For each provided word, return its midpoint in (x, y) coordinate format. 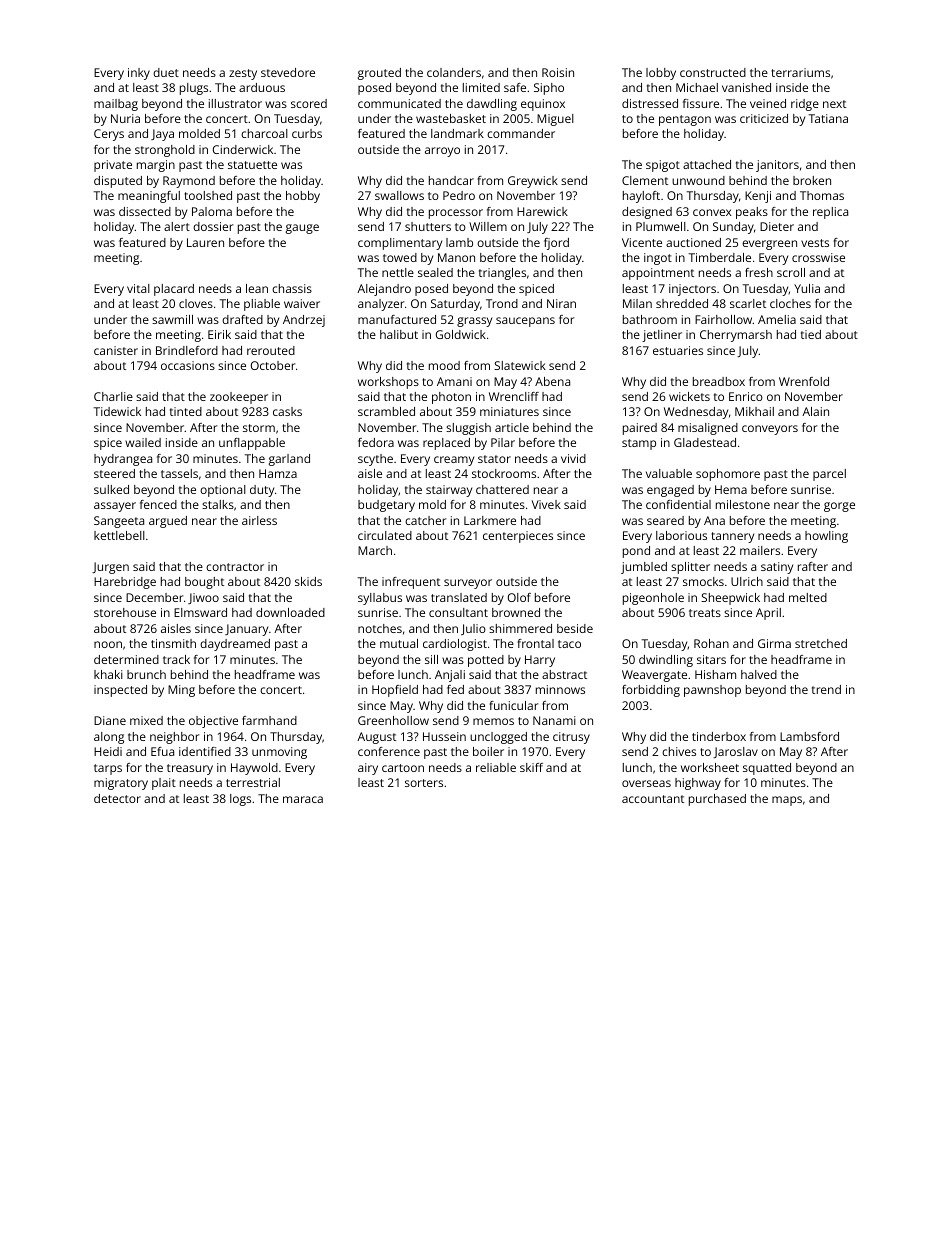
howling (826, 537)
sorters (424, 783)
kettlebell (119, 535)
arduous (262, 87)
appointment (658, 274)
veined (768, 103)
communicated (399, 103)
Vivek (546, 504)
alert (177, 226)
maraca (303, 799)
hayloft (641, 197)
